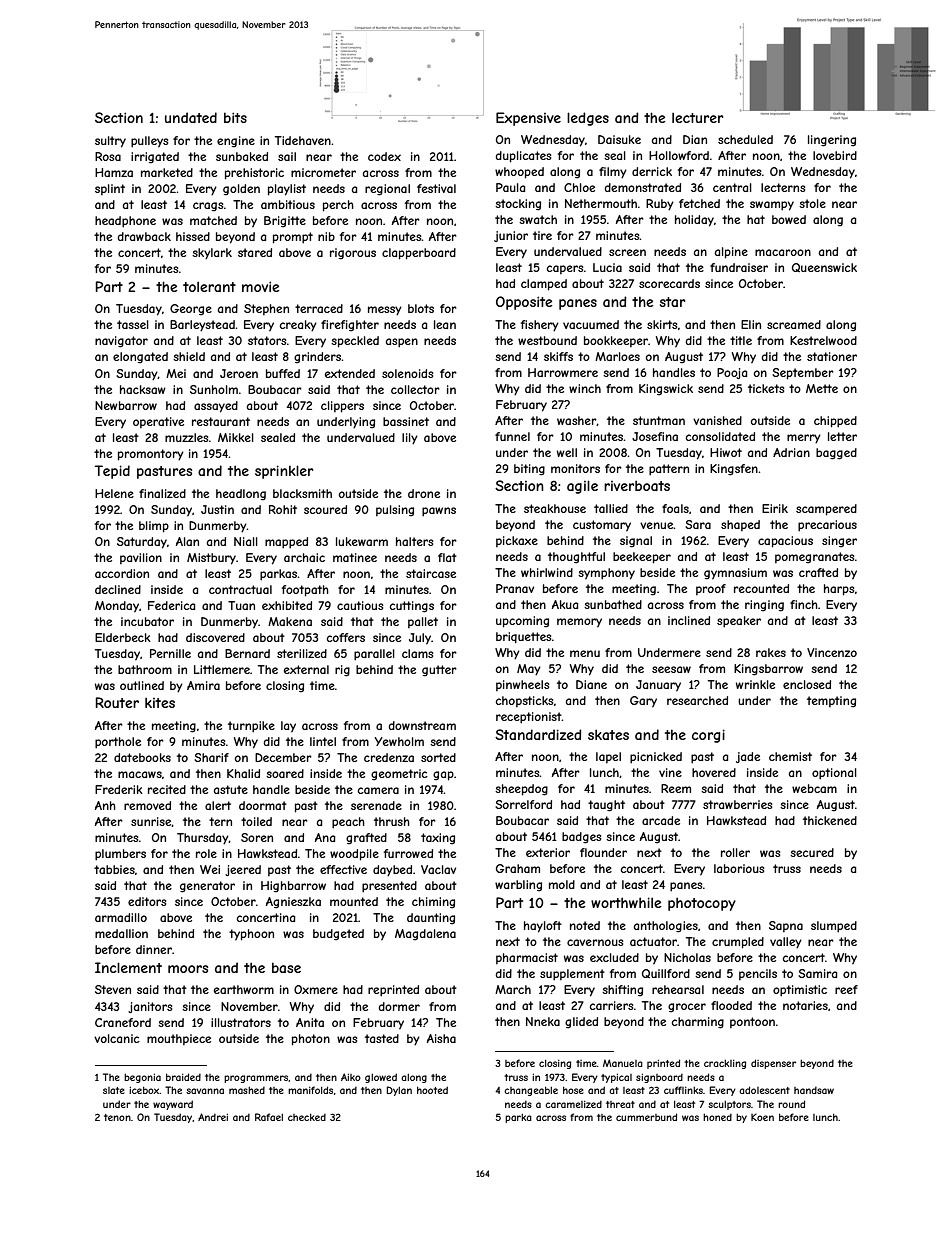 Image resolution: width=952 pixels, height=1233 pixels. What do you see at coordinates (439, 671) in the screenshot?
I see `gutter` at bounding box center [439, 671].
